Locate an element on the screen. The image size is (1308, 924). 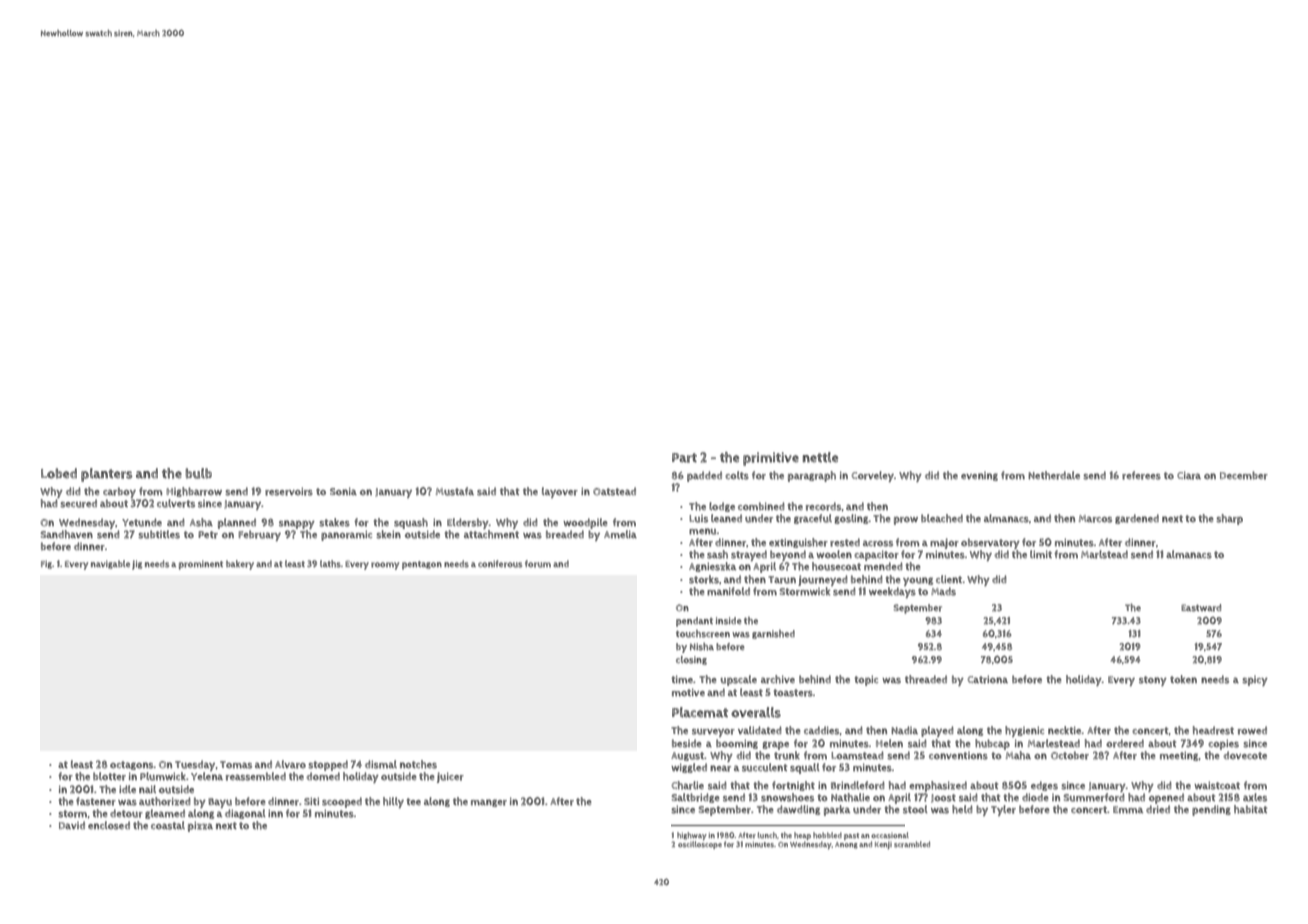
storks is located at coordinates (704, 579).
